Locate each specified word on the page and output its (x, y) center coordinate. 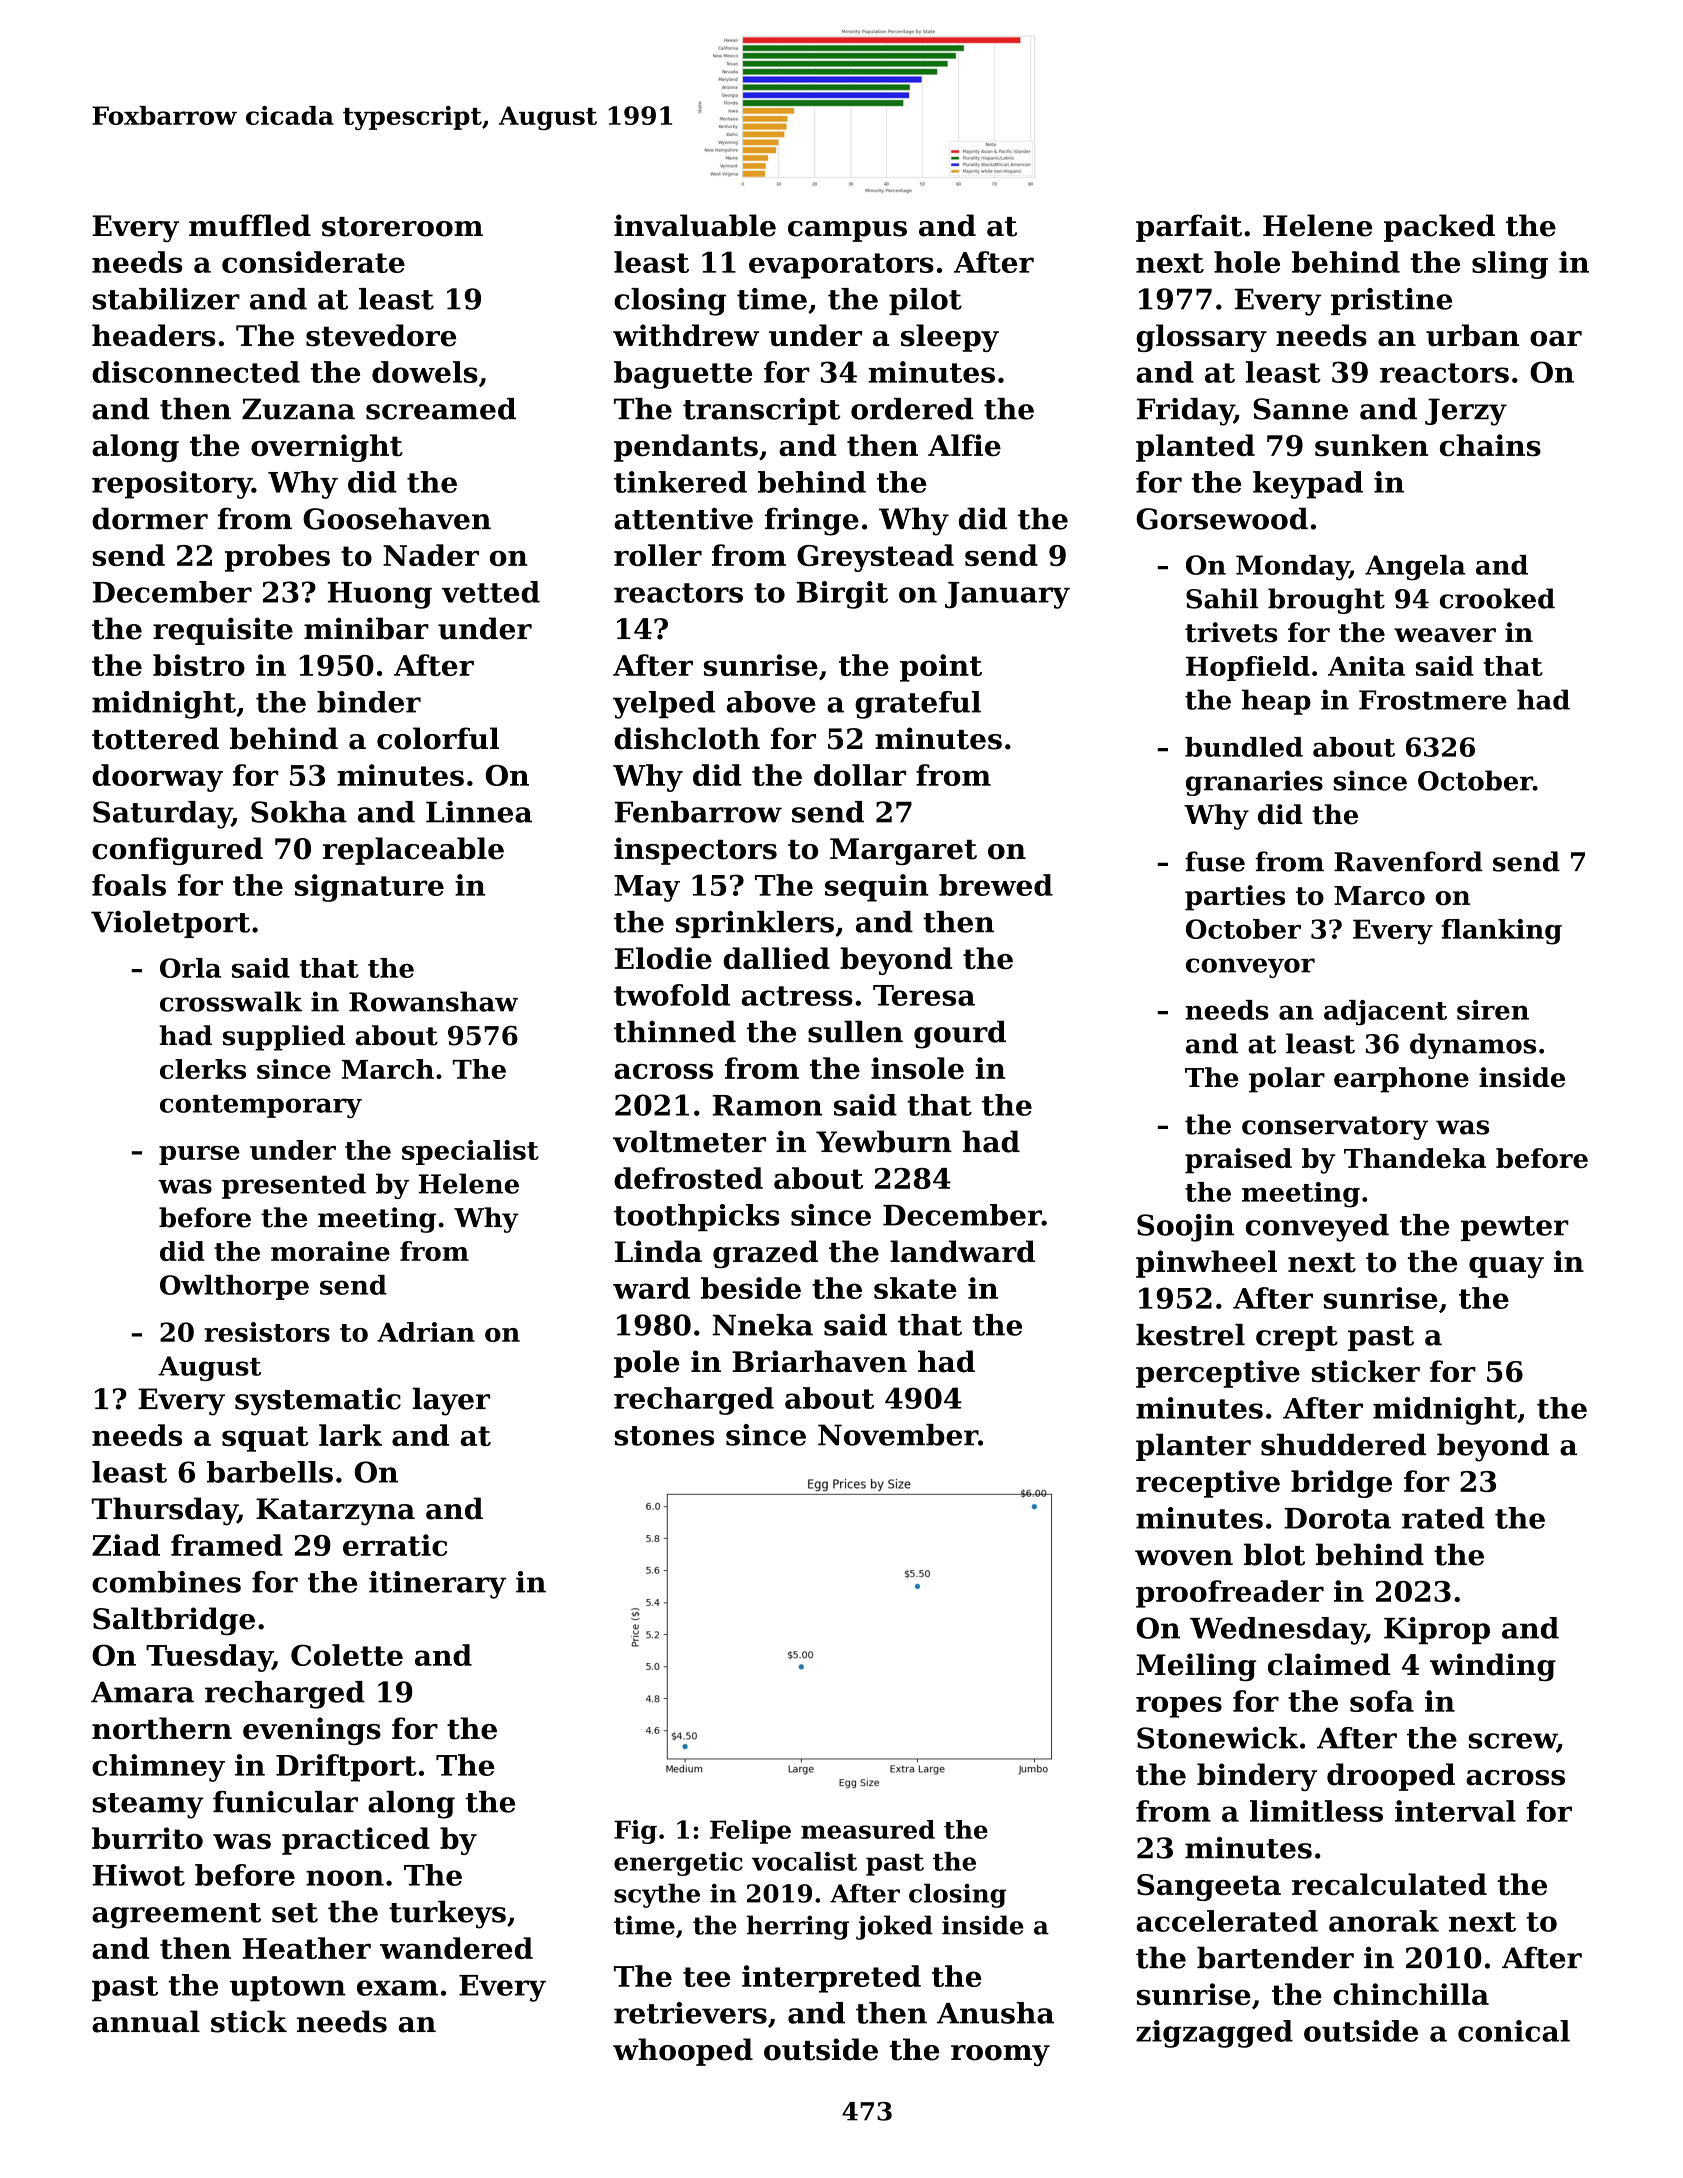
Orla (190, 968)
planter (1193, 1447)
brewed (996, 885)
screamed (441, 409)
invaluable (695, 225)
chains (1490, 445)
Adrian (426, 1332)
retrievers (690, 2013)
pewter (1515, 1228)
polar (1287, 1080)
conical (1514, 2031)
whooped (683, 2052)
